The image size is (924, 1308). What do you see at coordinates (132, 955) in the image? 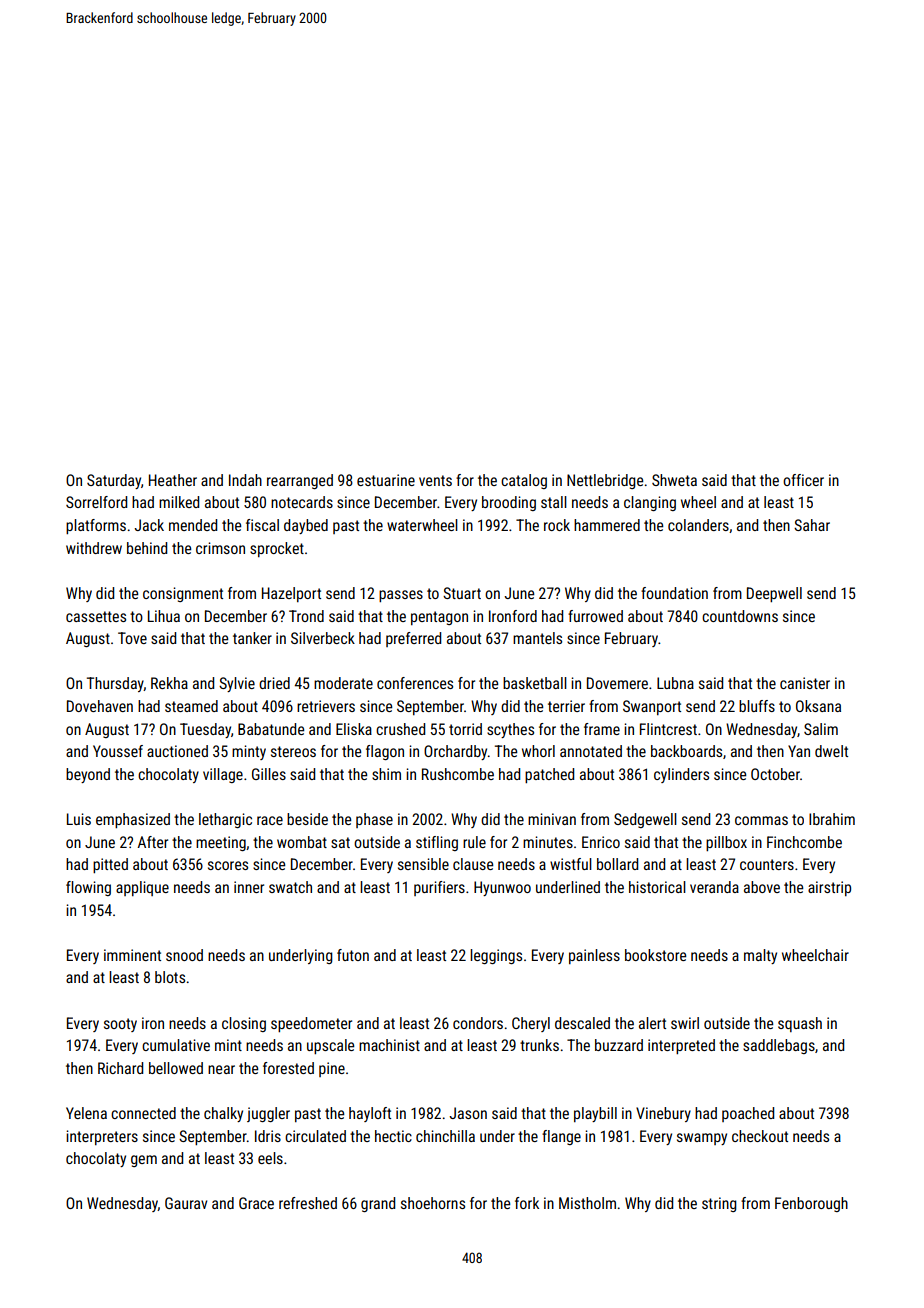
I see `imminent` at bounding box center [132, 955].
